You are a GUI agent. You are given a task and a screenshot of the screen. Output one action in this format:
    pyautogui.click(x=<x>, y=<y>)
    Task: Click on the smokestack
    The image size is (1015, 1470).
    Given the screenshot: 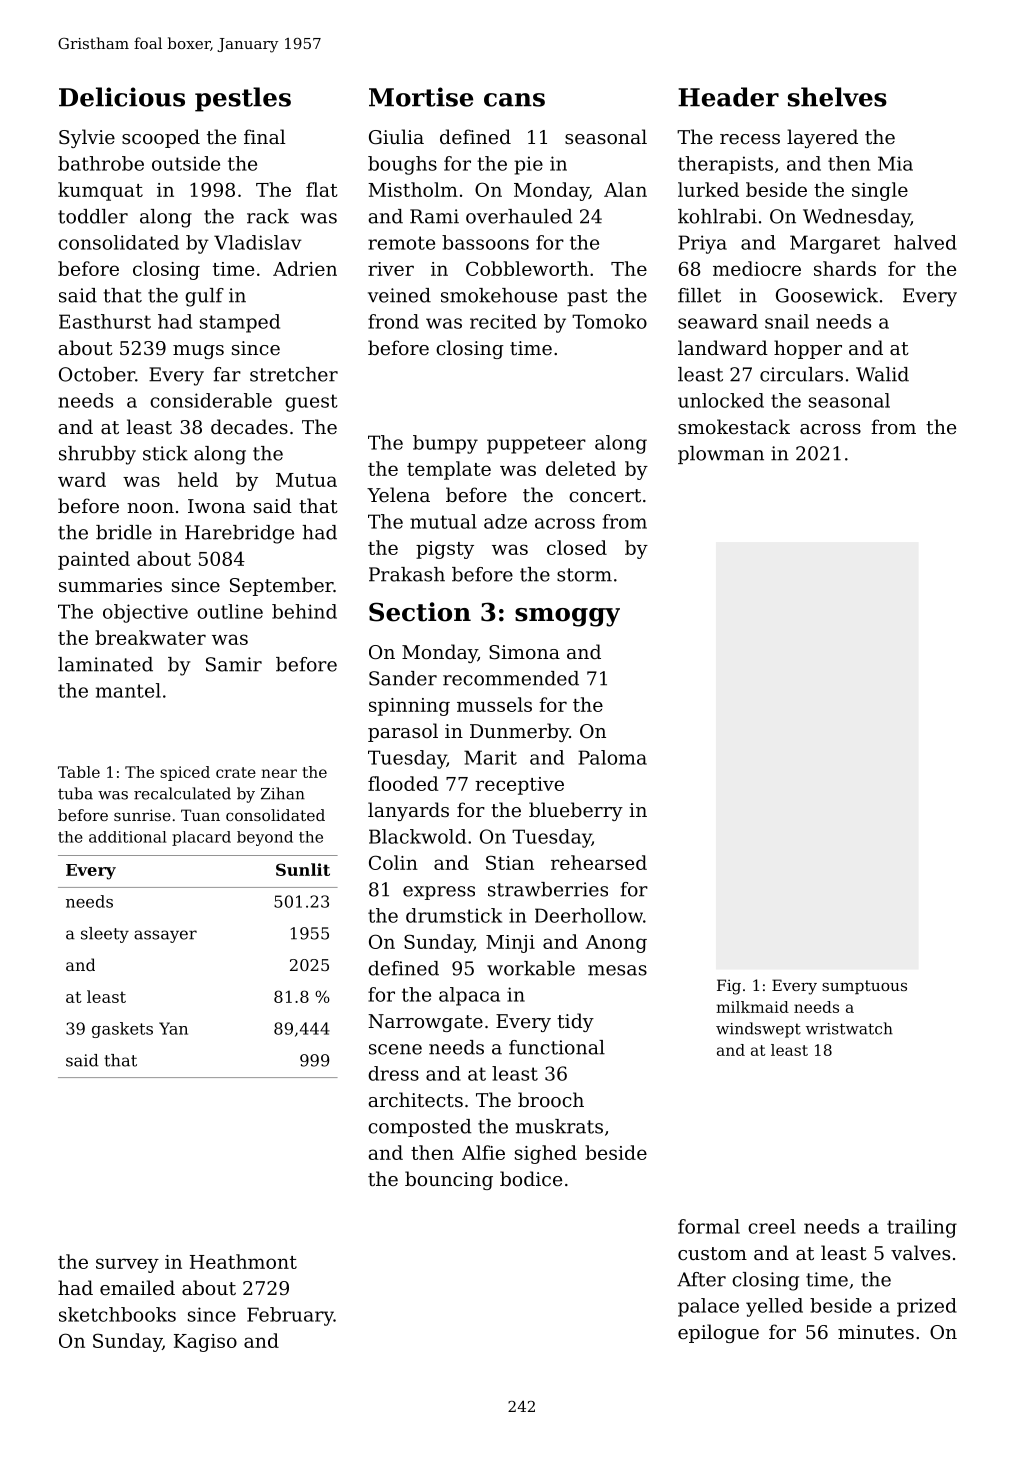 What is the action you would take?
    pyautogui.click(x=734, y=426)
